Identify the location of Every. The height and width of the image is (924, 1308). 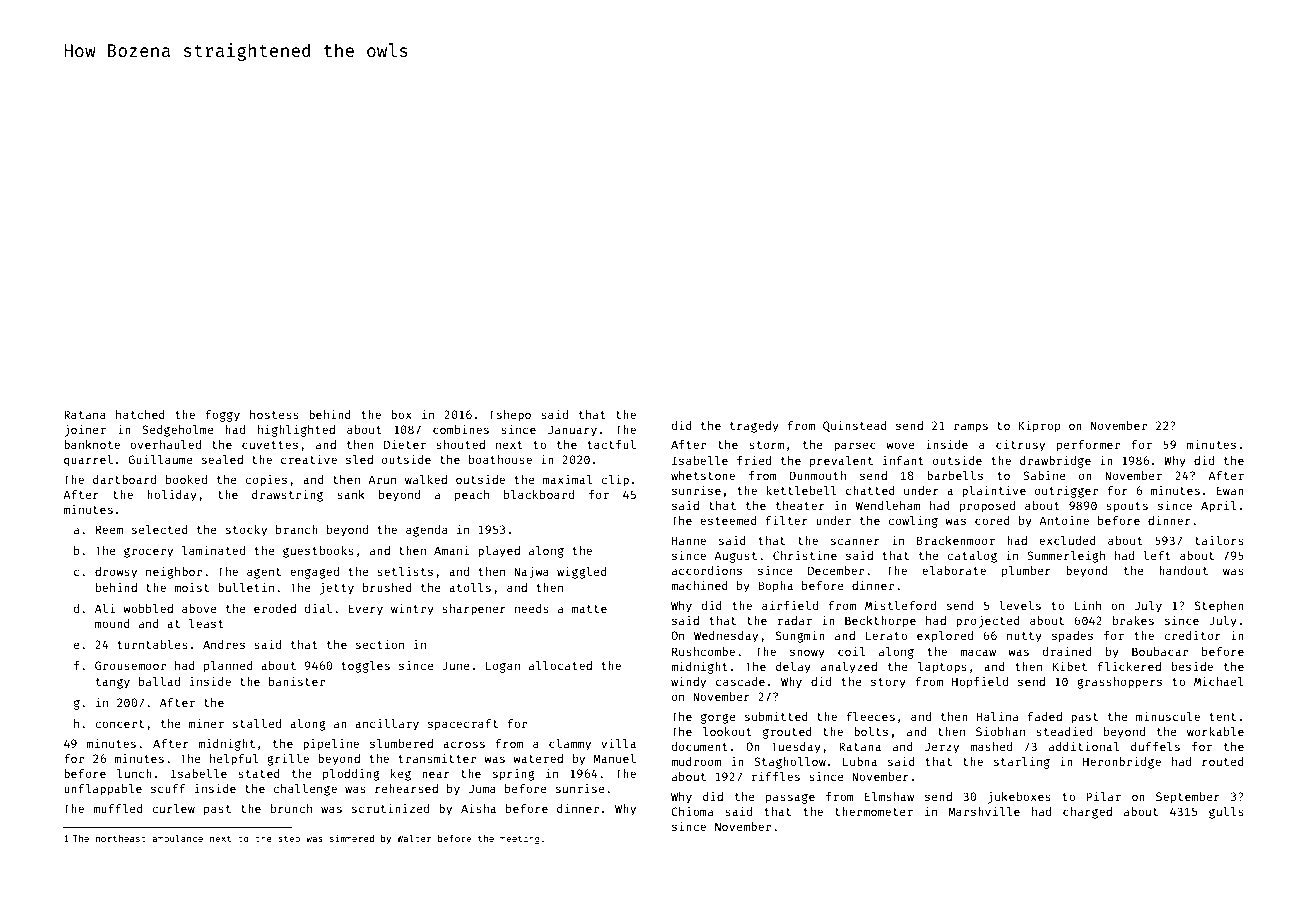
(366, 610).
